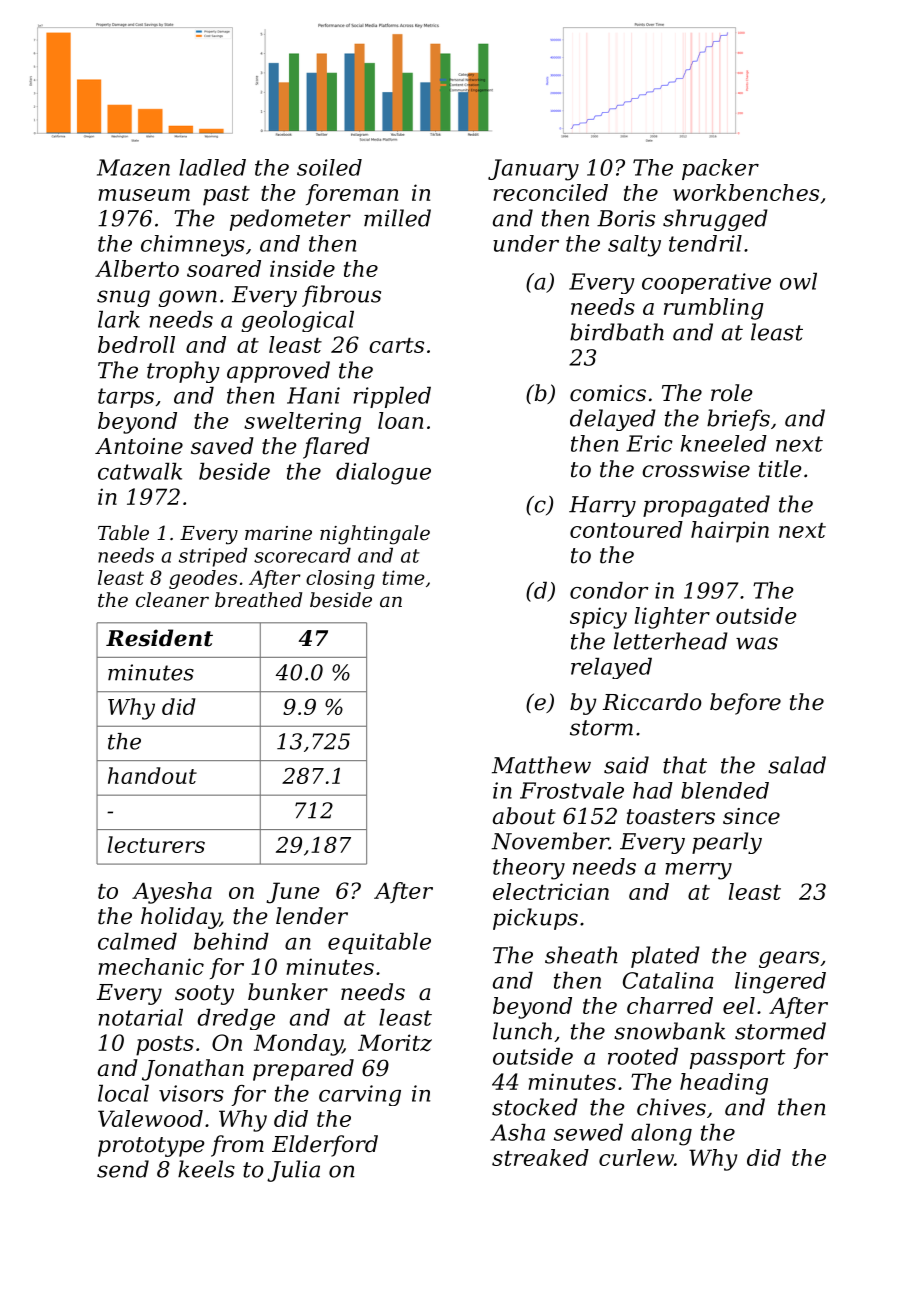 This screenshot has height=1311, width=924. I want to click on Resident, so click(159, 638).
